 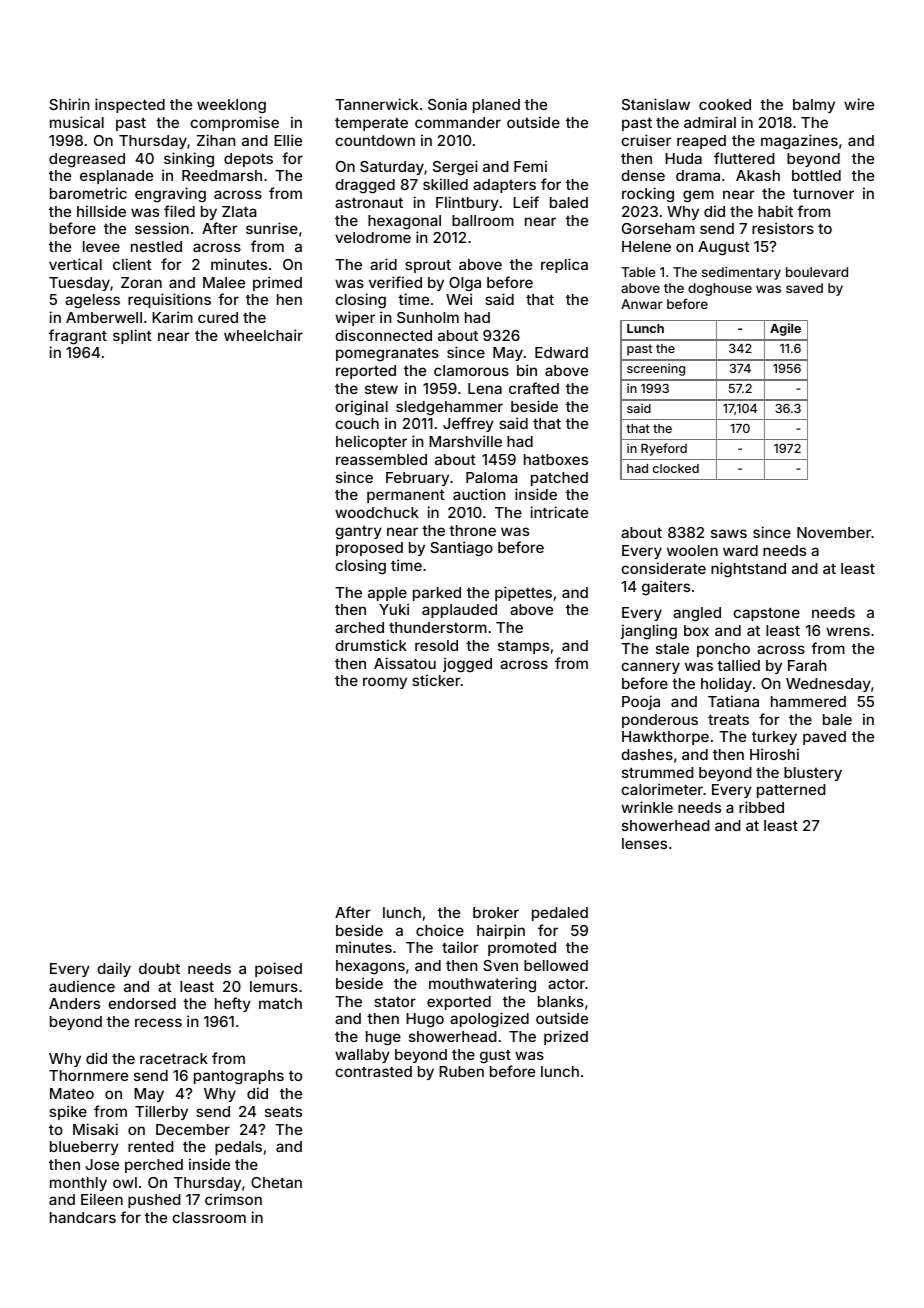 I want to click on choice, so click(x=440, y=930).
